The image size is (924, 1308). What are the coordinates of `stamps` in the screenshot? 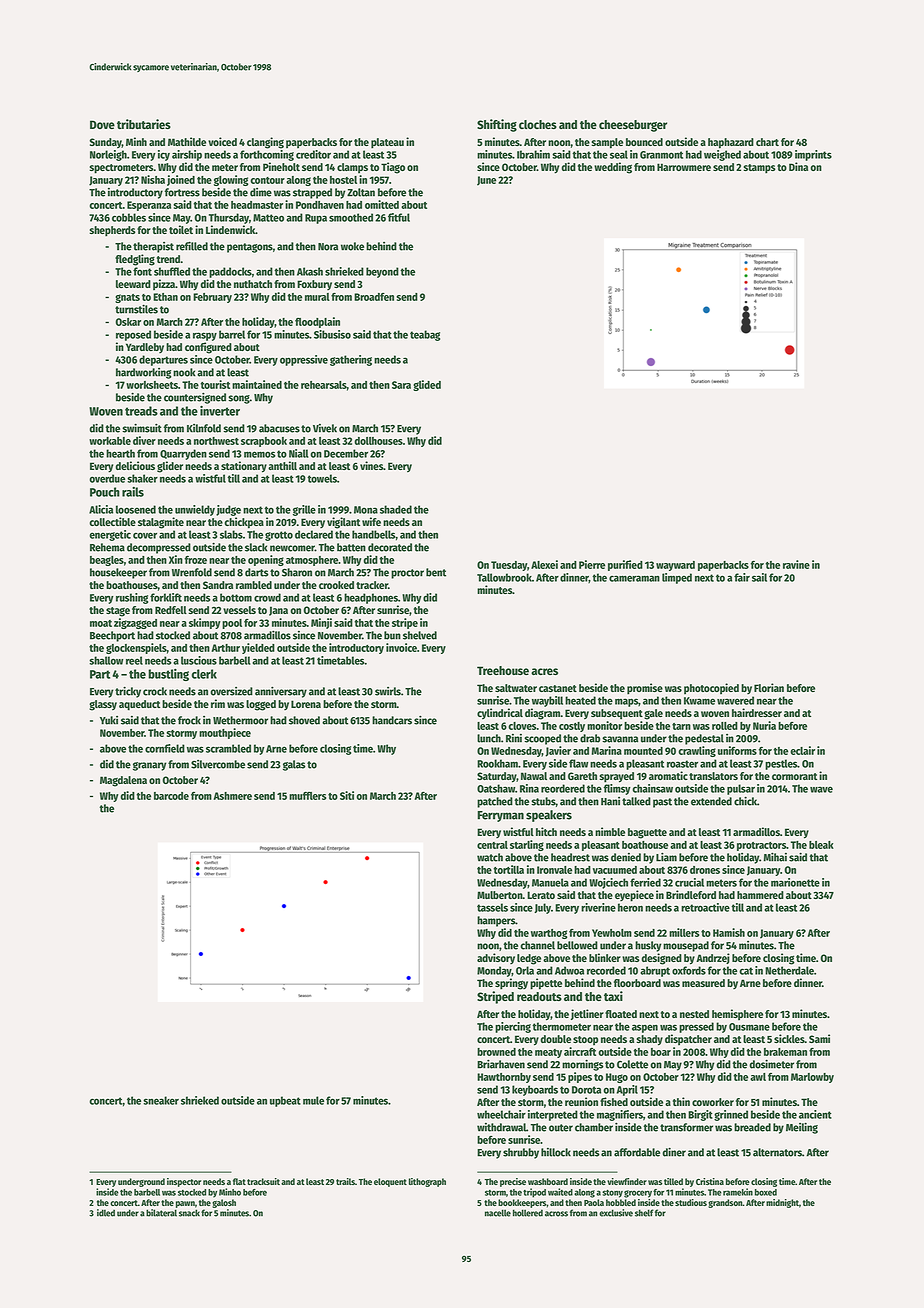 It's located at (759, 169).
